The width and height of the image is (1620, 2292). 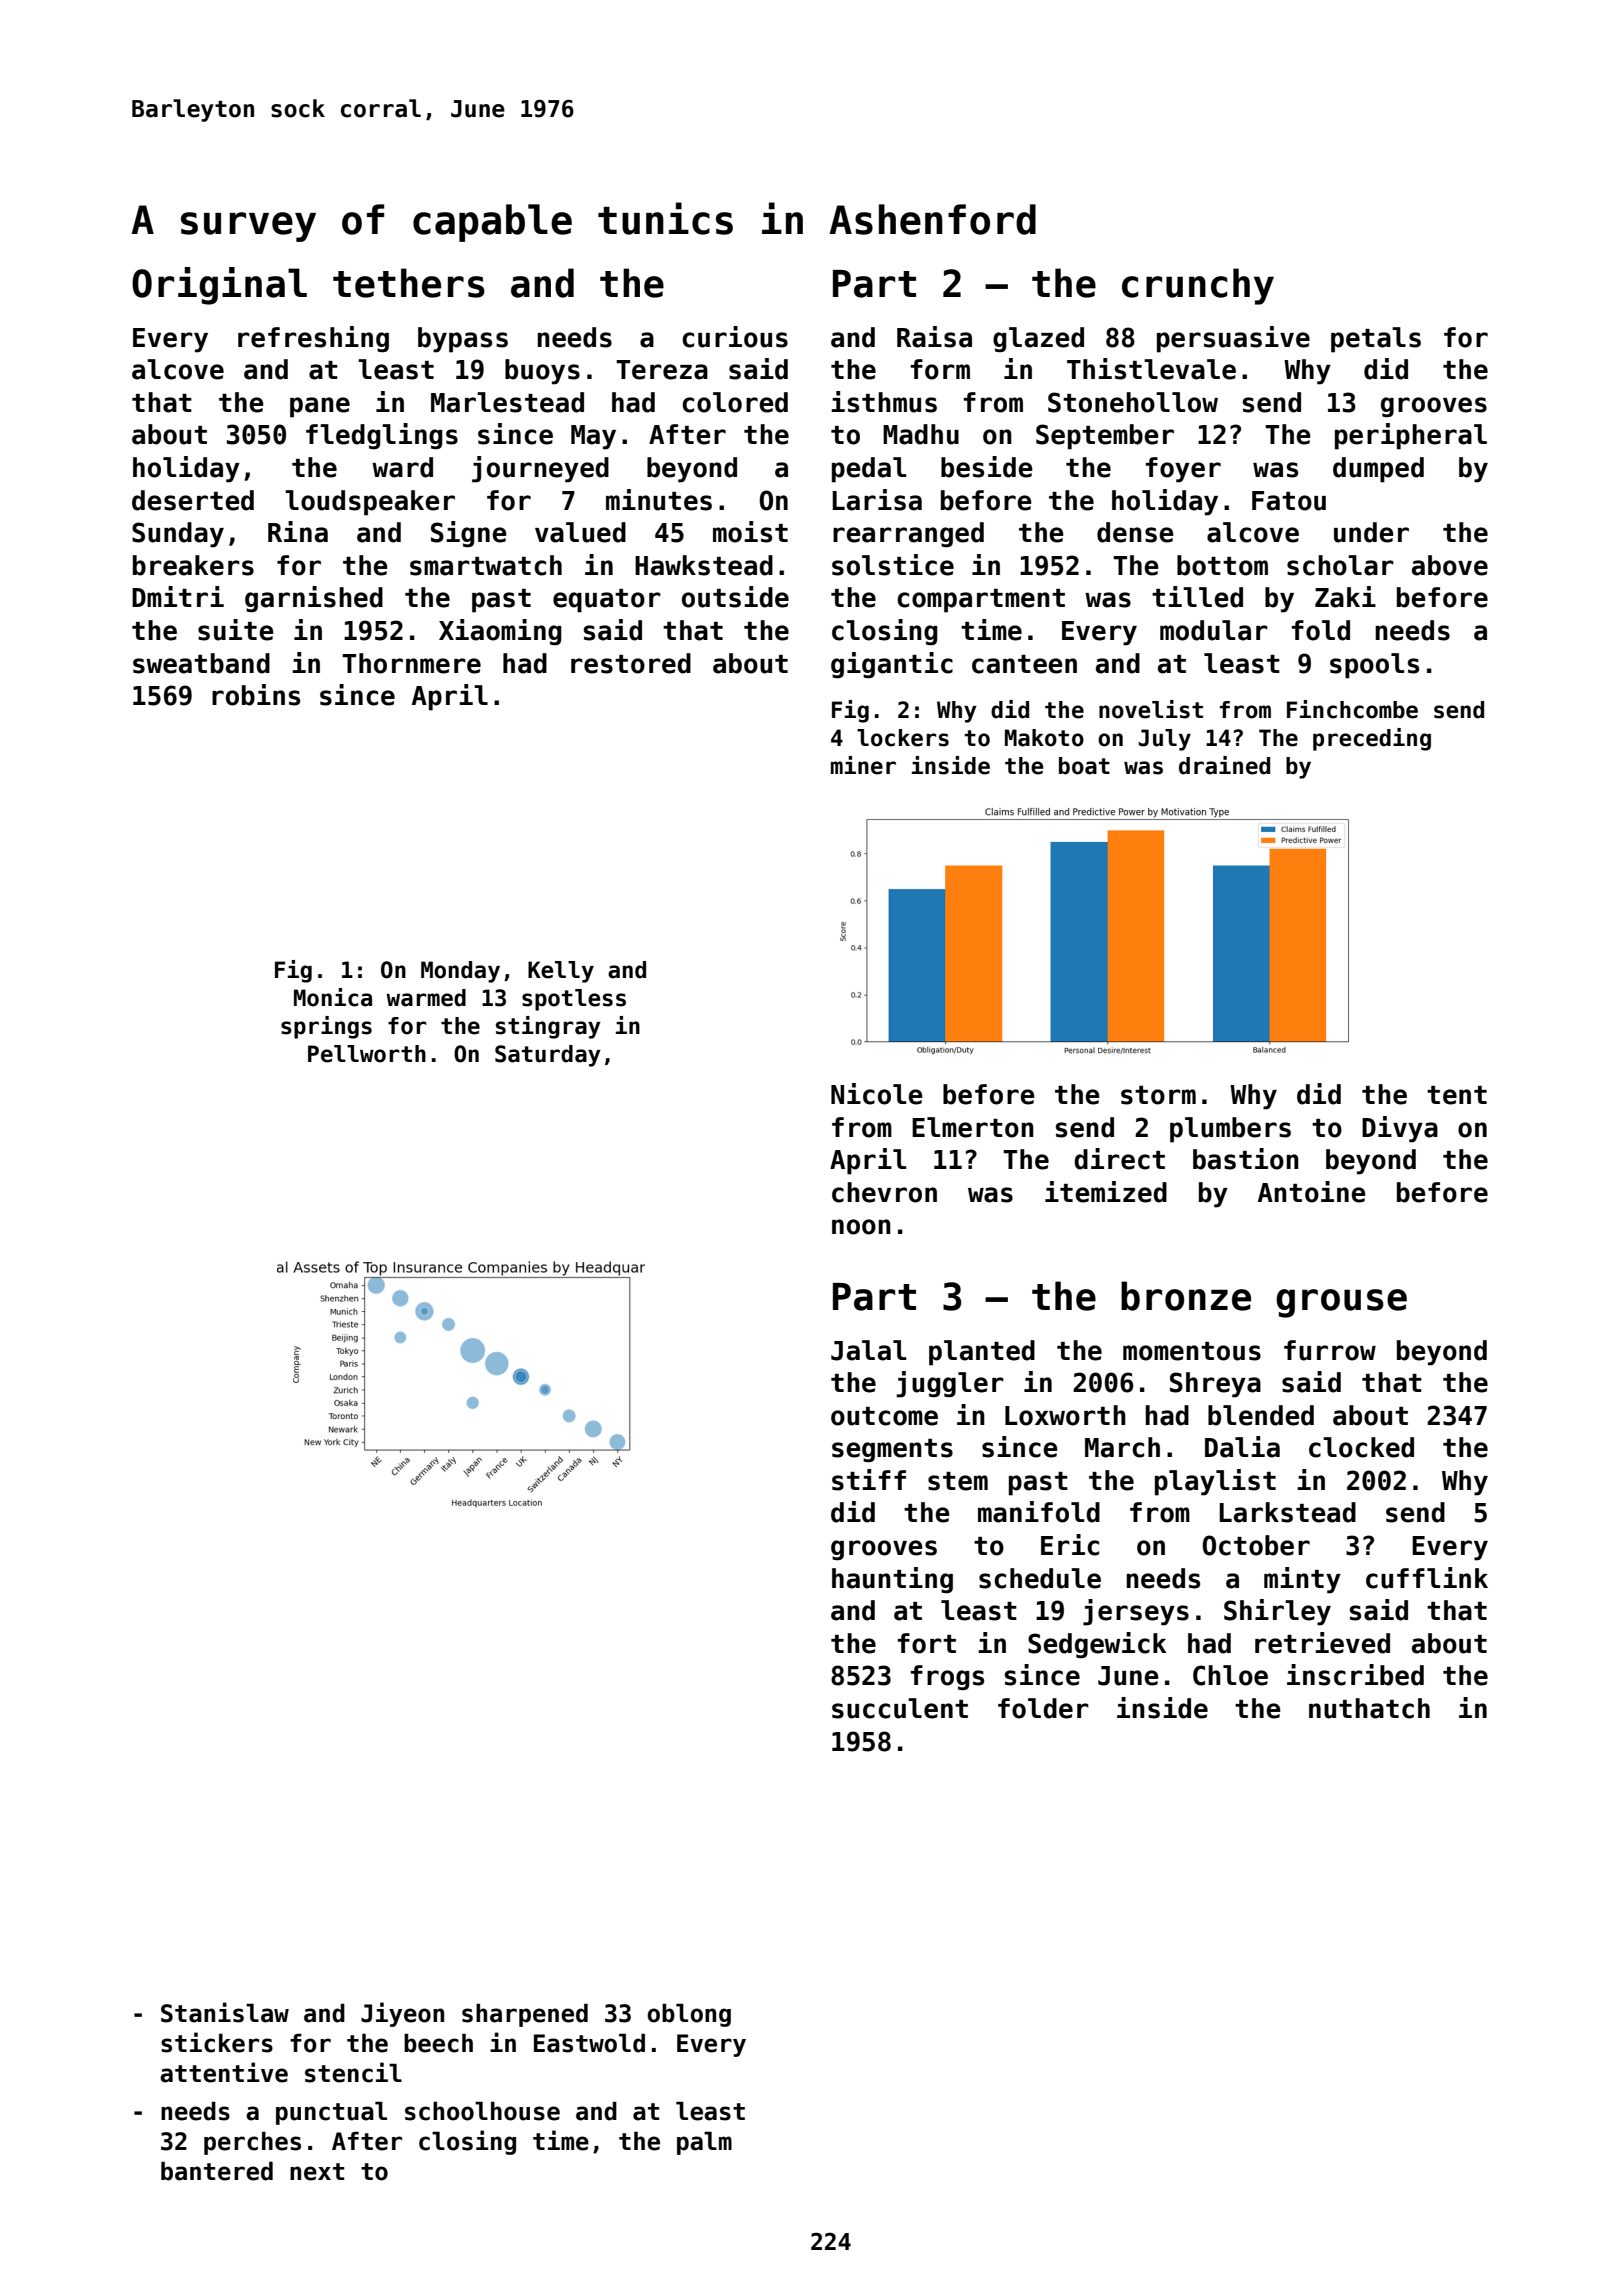 What do you see at coordinates (313, 339) in the image?
I see `refreshing` at bounding box center [313, 339].
